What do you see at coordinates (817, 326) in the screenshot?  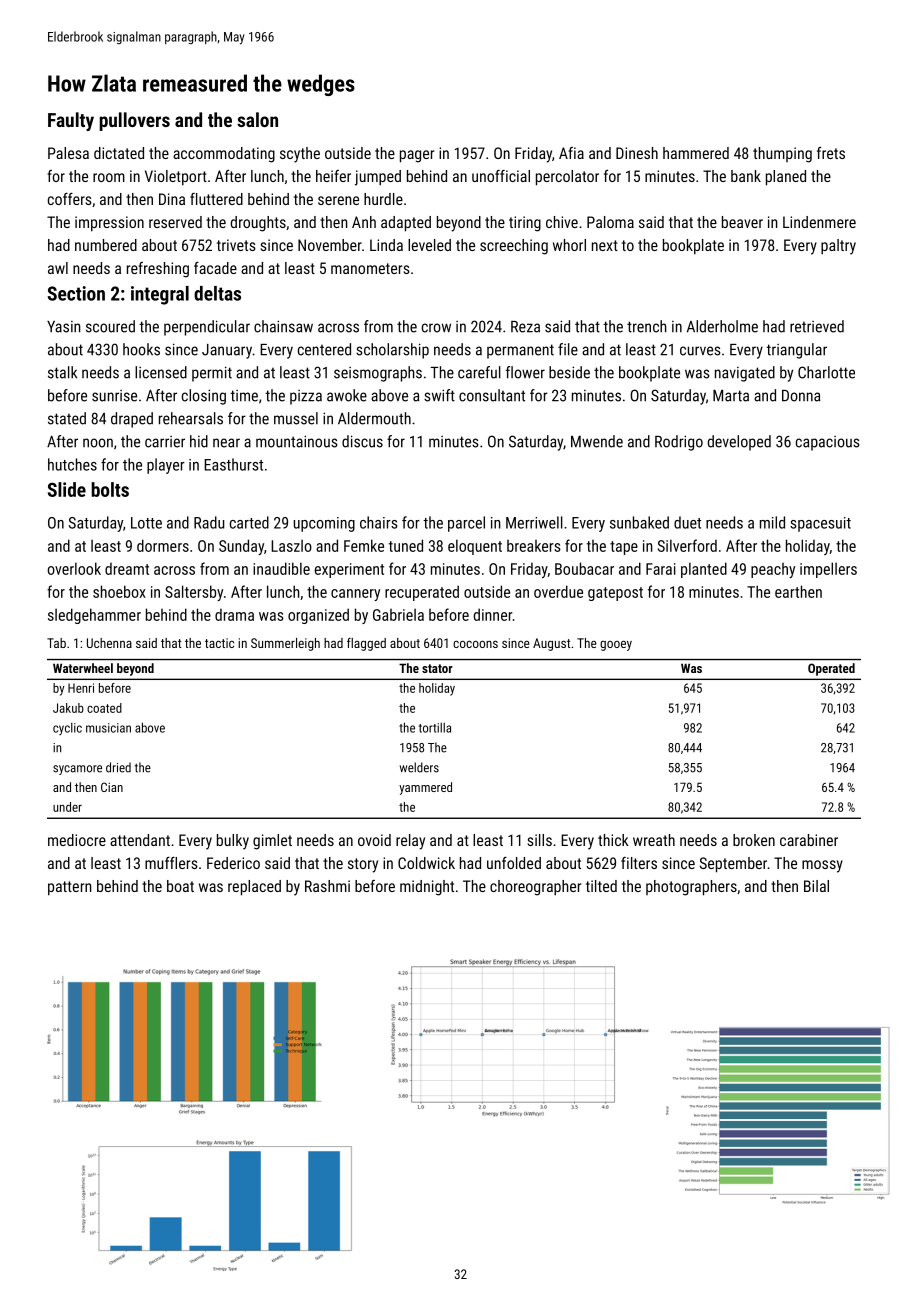 I see `retrieved` at bounding box center [817, 326].
